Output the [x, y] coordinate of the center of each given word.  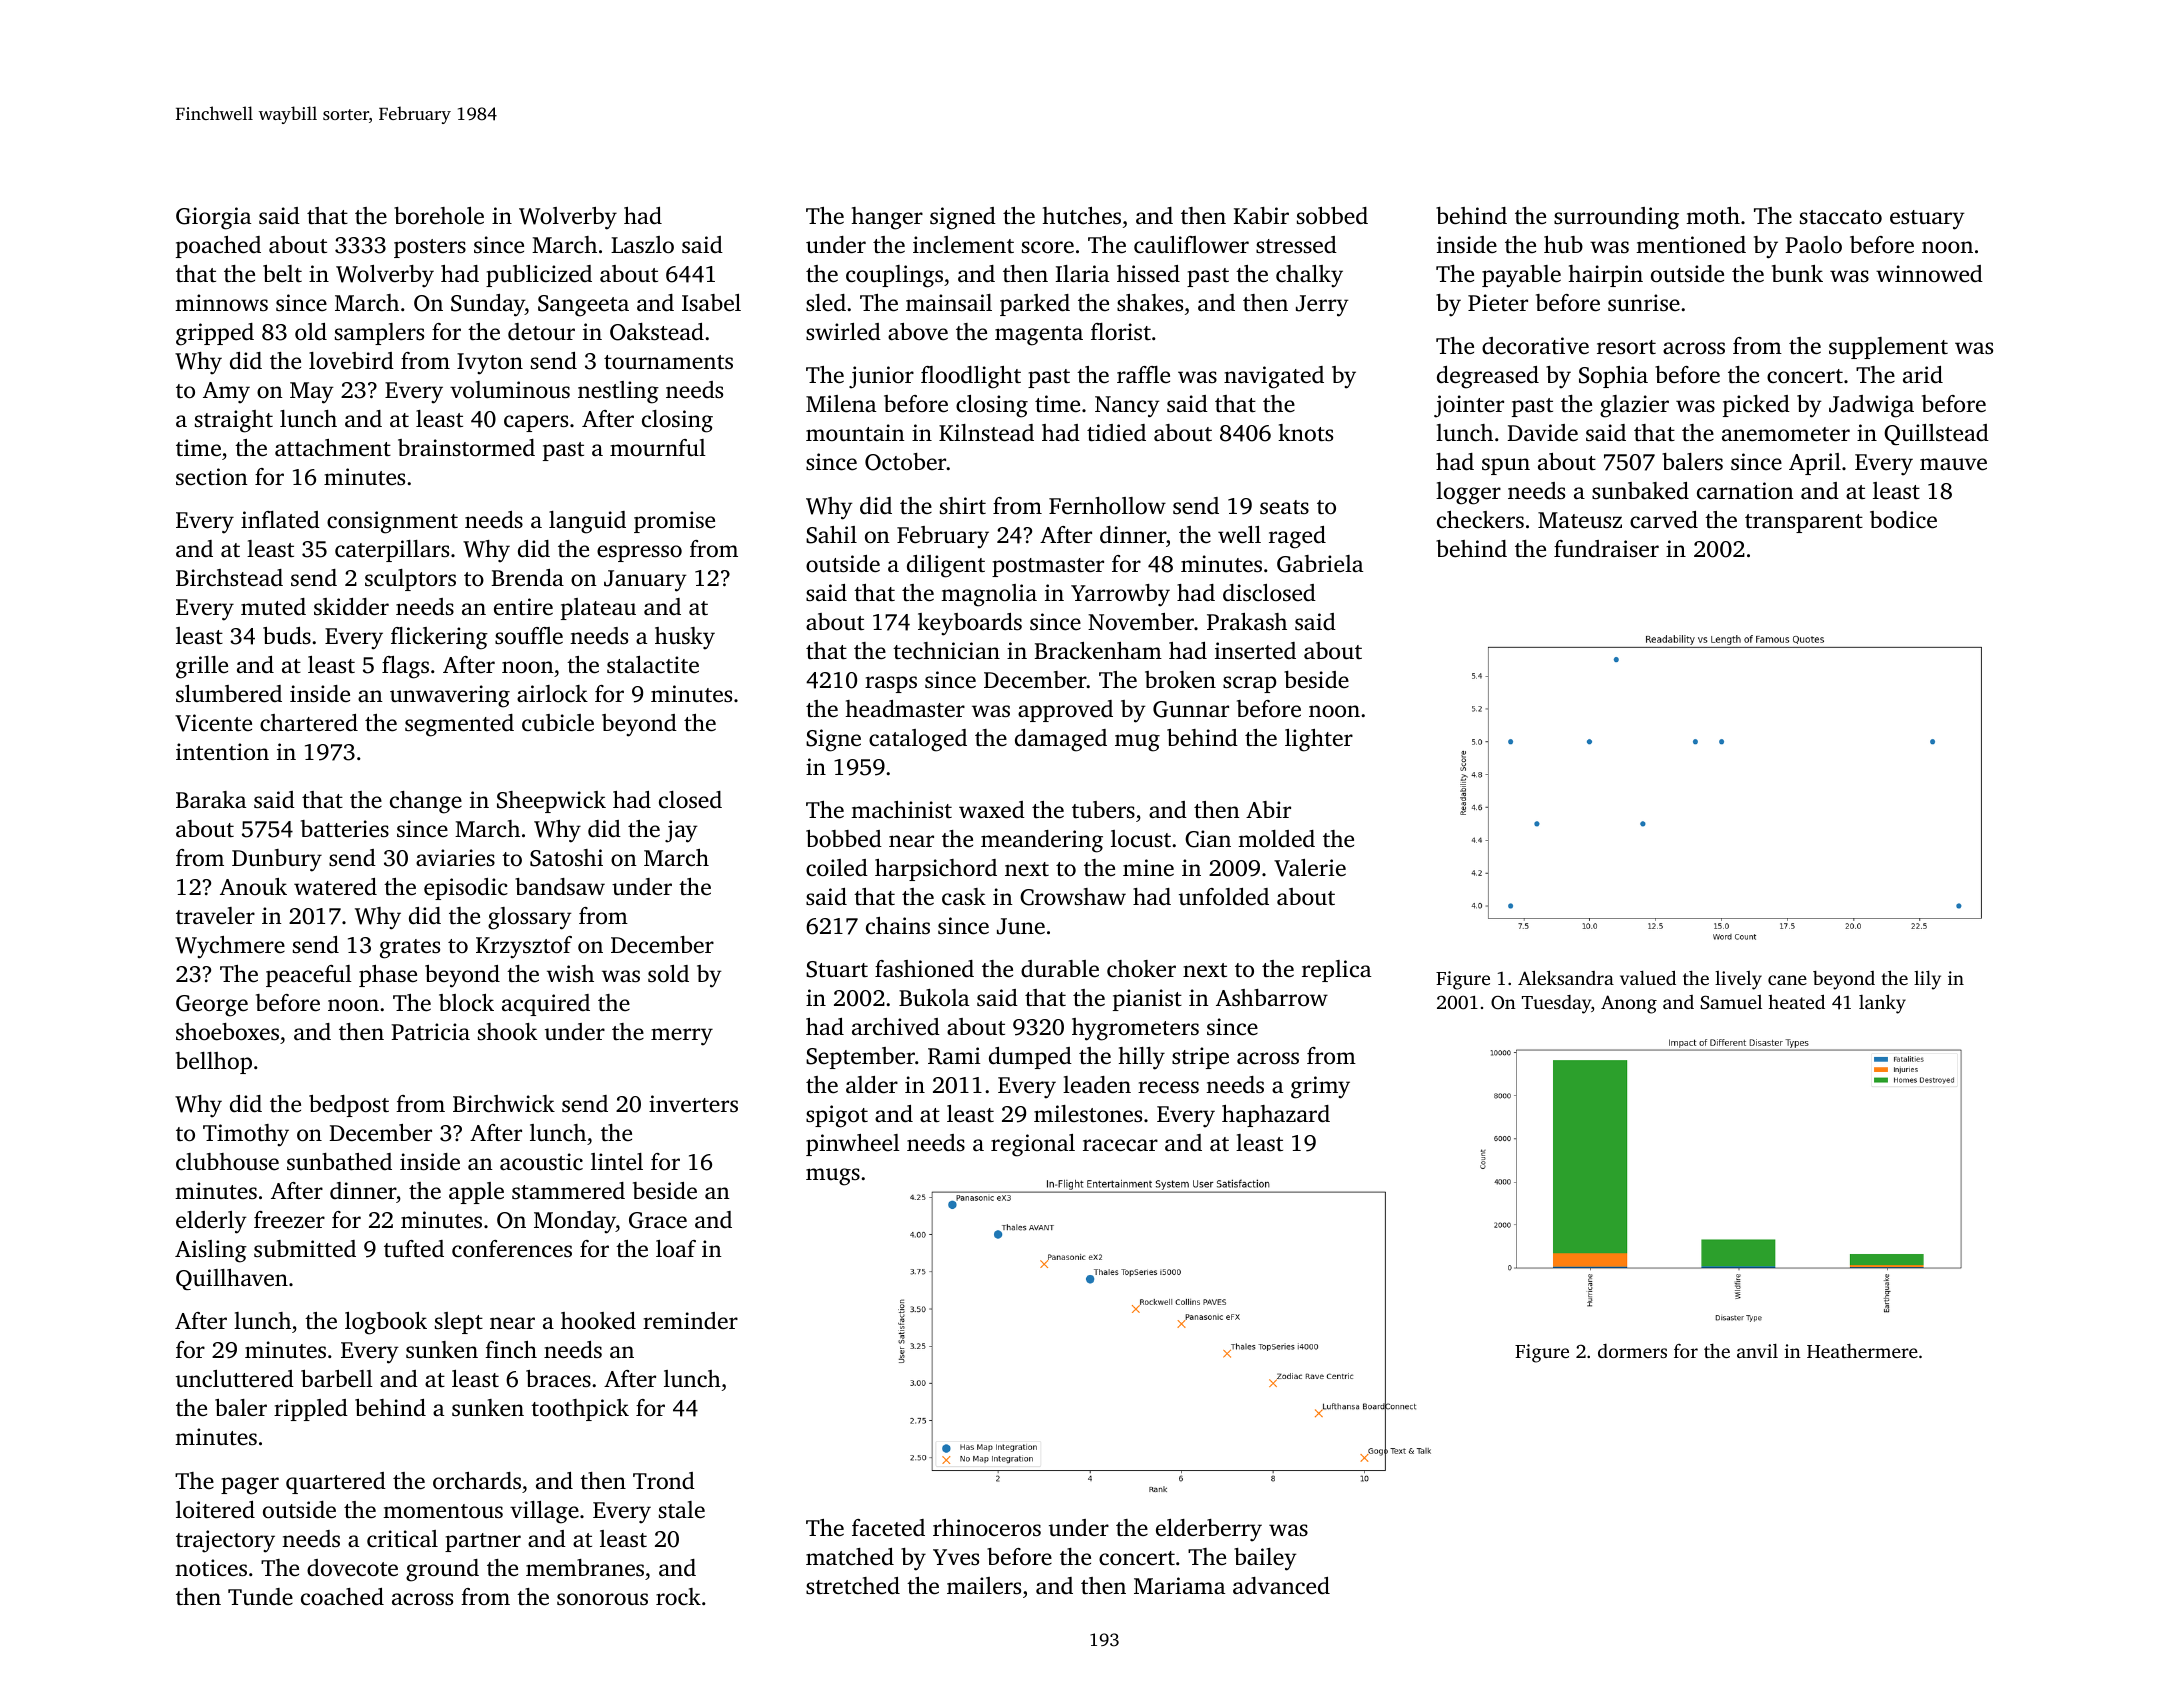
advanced [1281, 1586]
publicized [539, 276]
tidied [1116, 433]
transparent [1804, 523]
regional [1033, 1145]
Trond [664, 1480]
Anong [1629, 1004]
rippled [311, 1410]
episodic [466, 889]
